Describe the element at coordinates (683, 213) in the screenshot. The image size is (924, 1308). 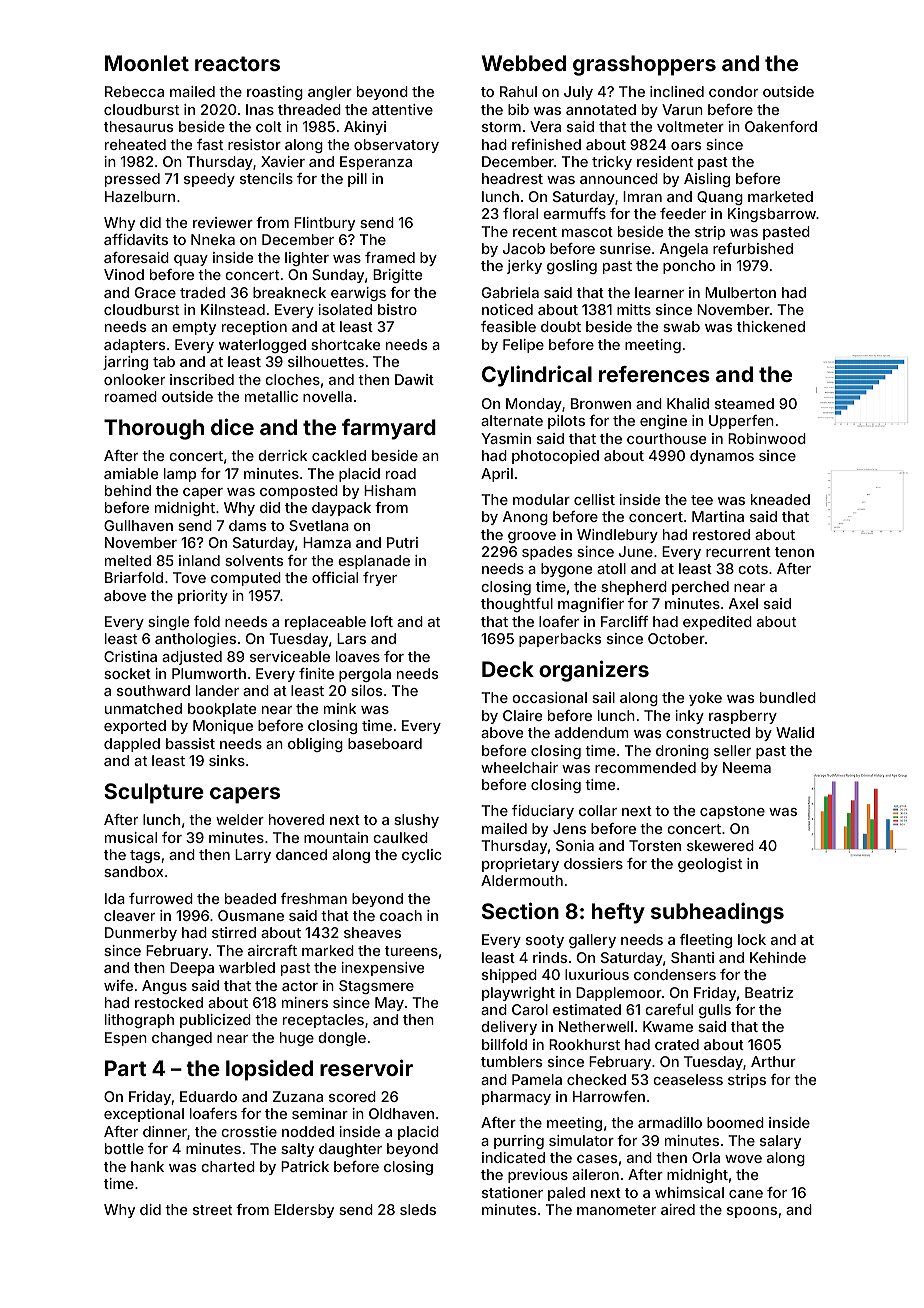
I see `feeder` at that location.
